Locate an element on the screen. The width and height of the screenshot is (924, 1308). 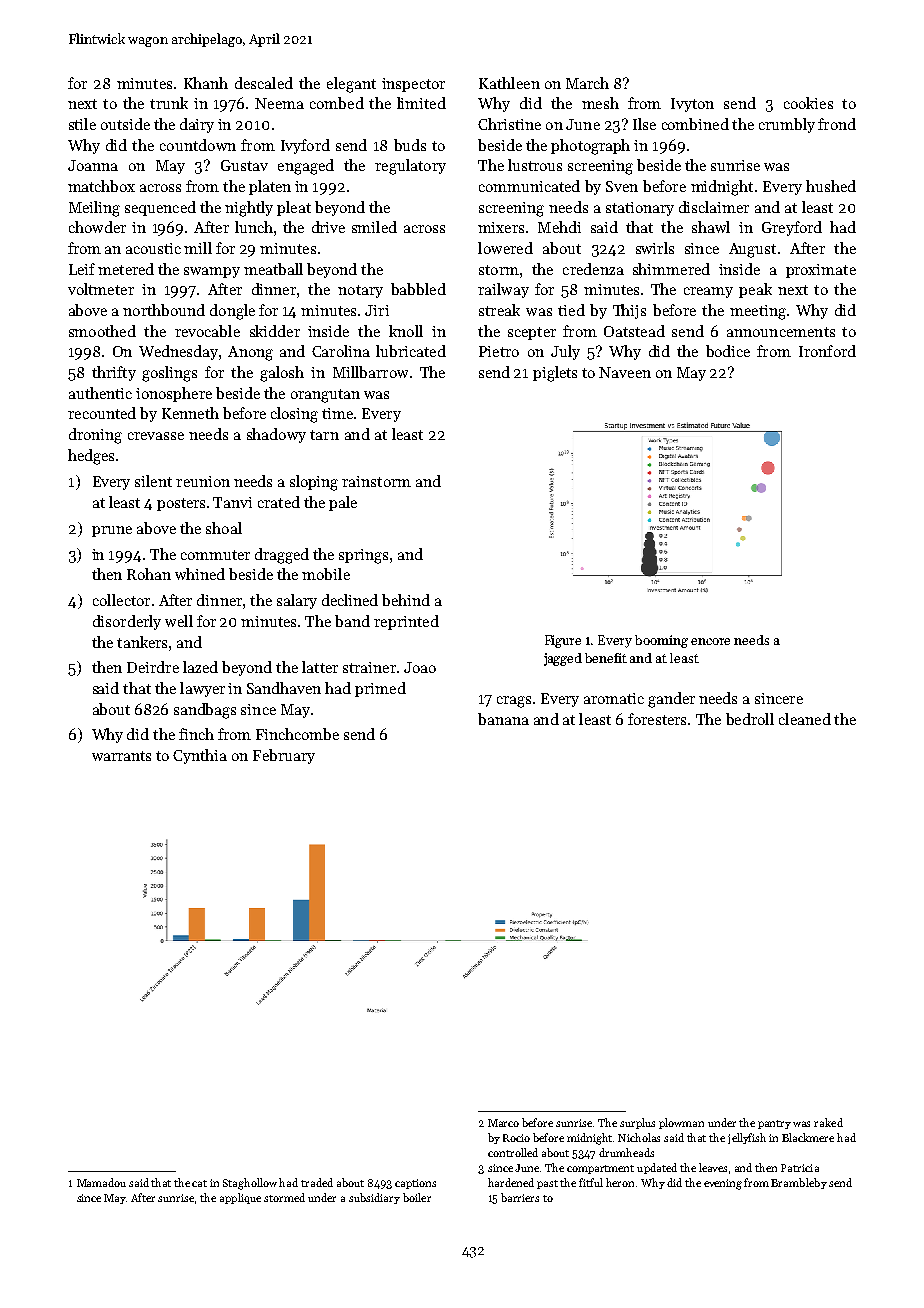
Mamadou is located at coordinates (101, 1182).
